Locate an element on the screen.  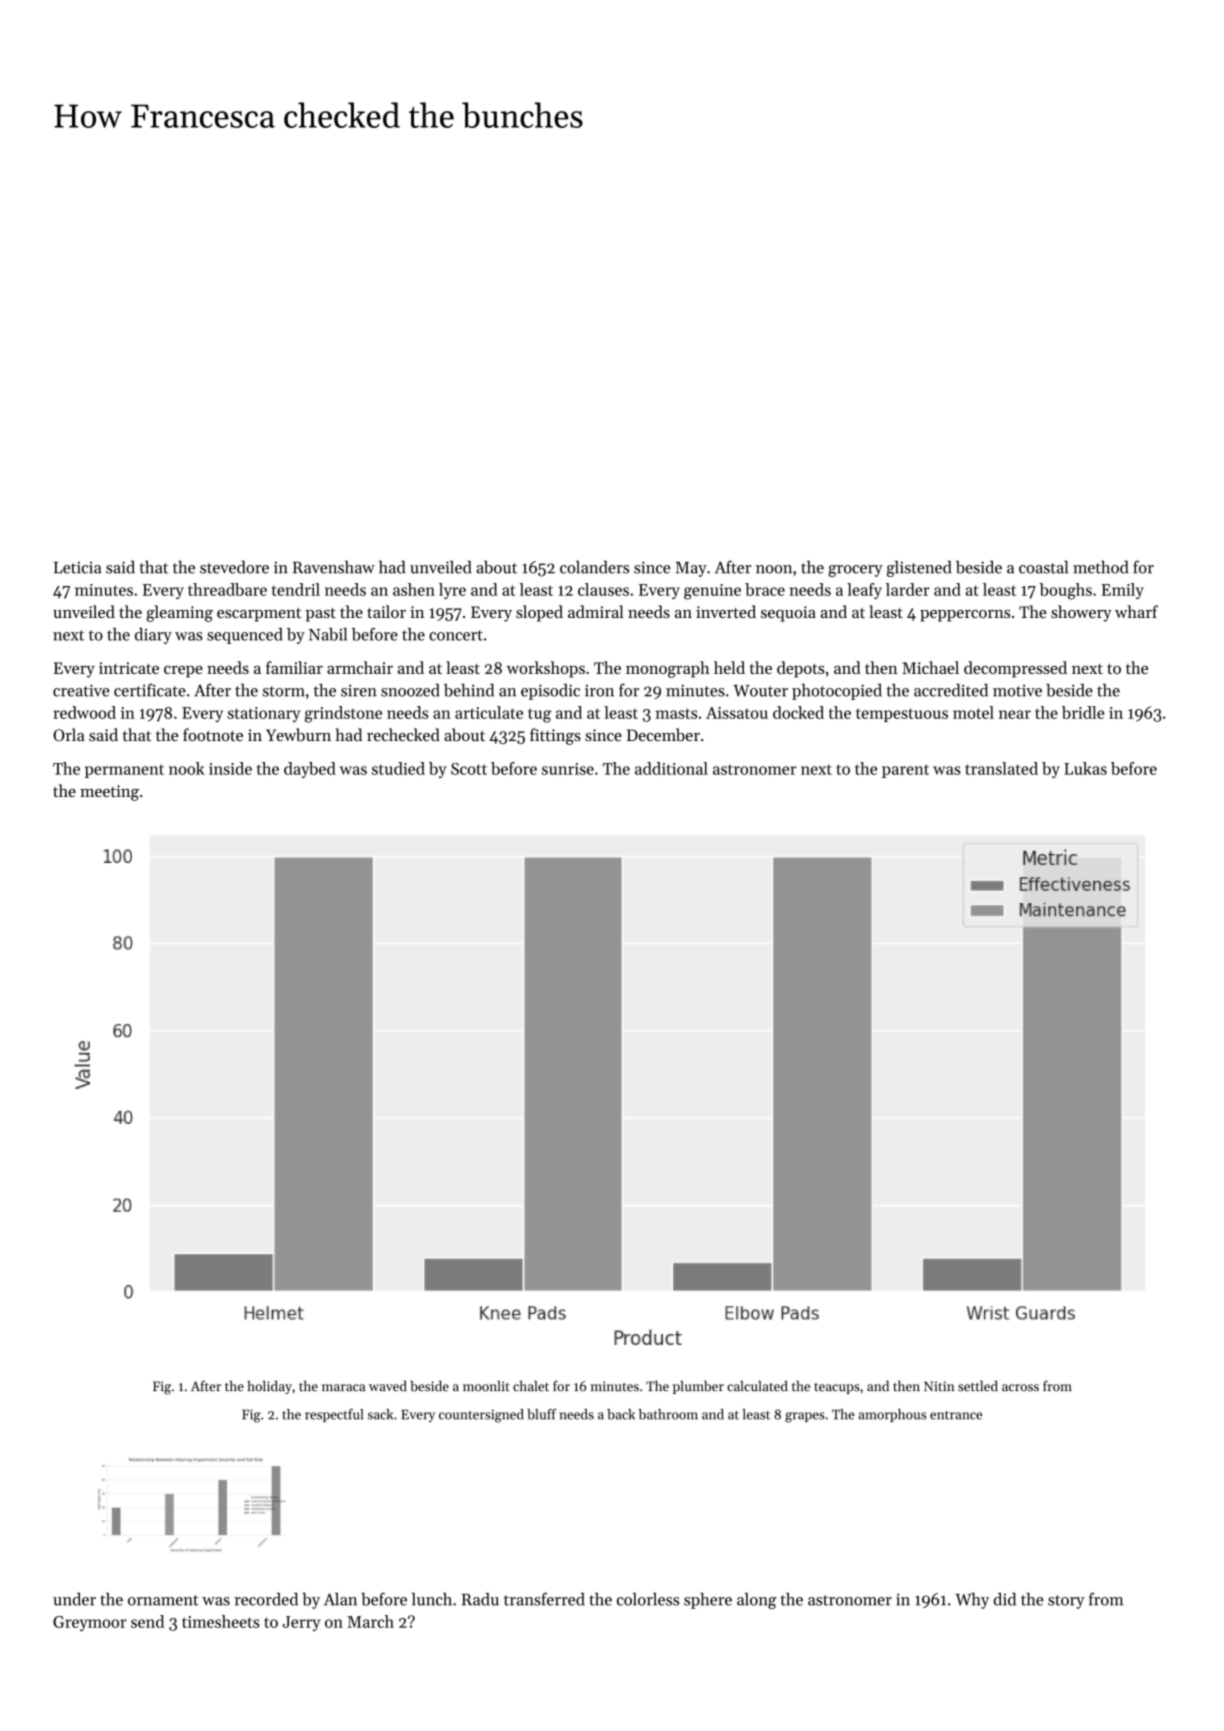
story is located at coordinates (1066, 1602).
